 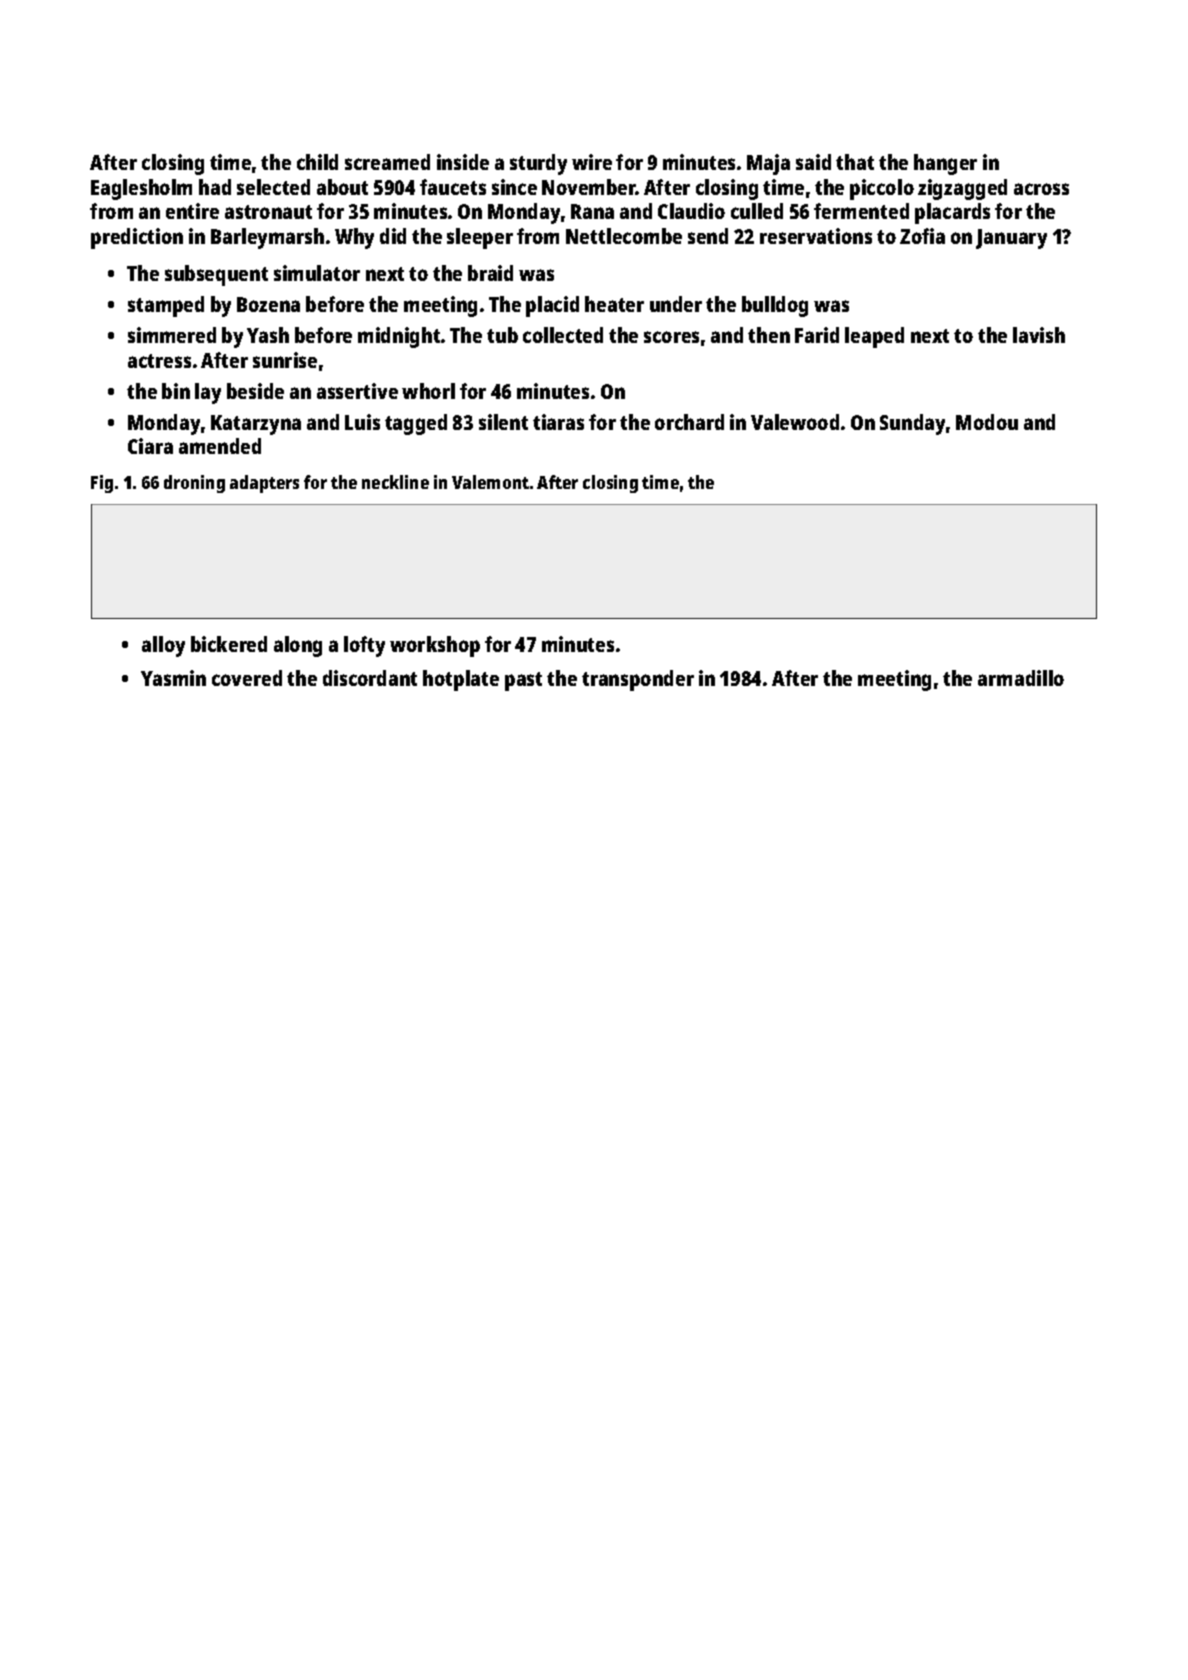 What do you see at coordinates (592, 162) in the screenshot?
I see `wire` at bounding box center [592, 162].
